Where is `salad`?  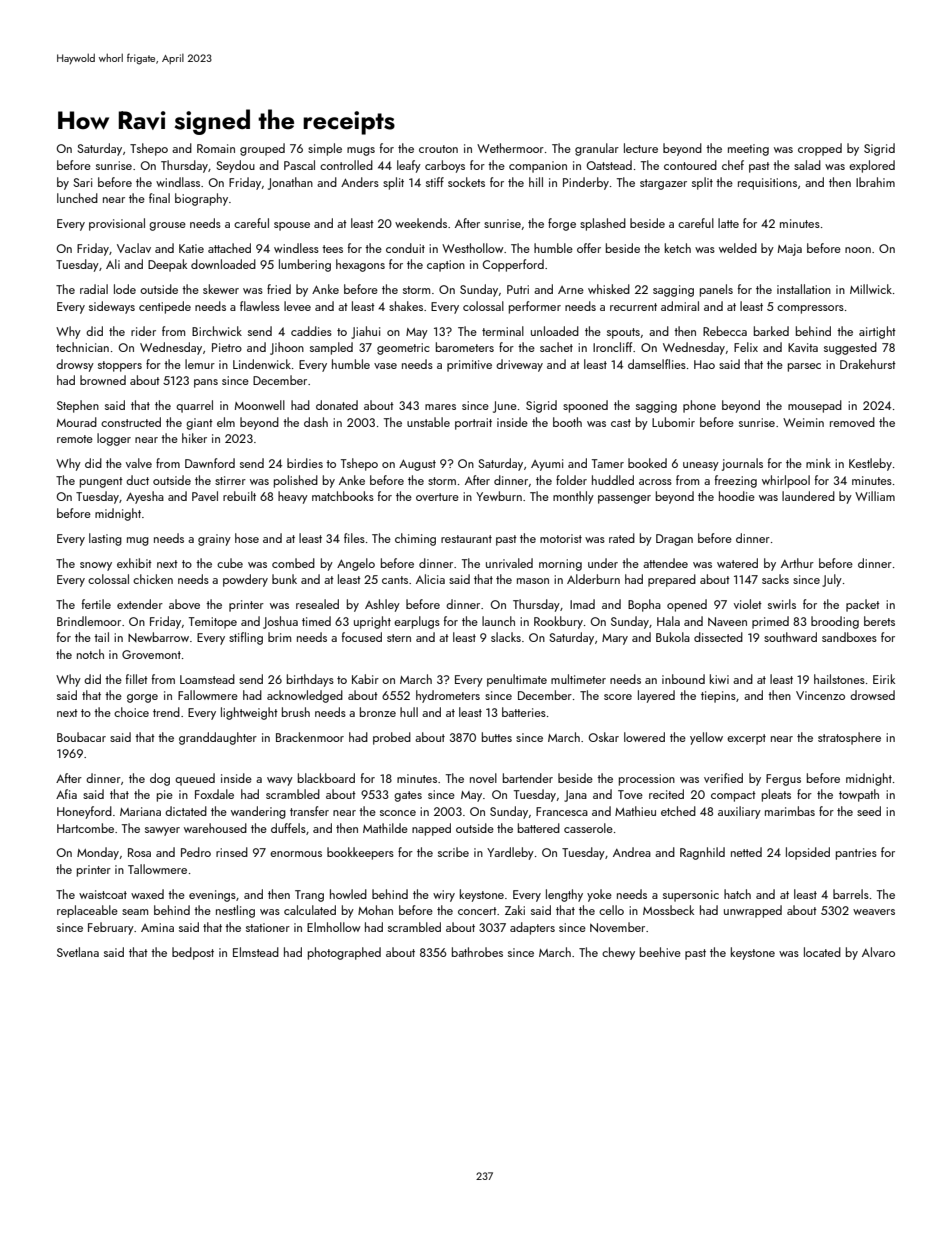
salad is located at coordinates (807, 165).
